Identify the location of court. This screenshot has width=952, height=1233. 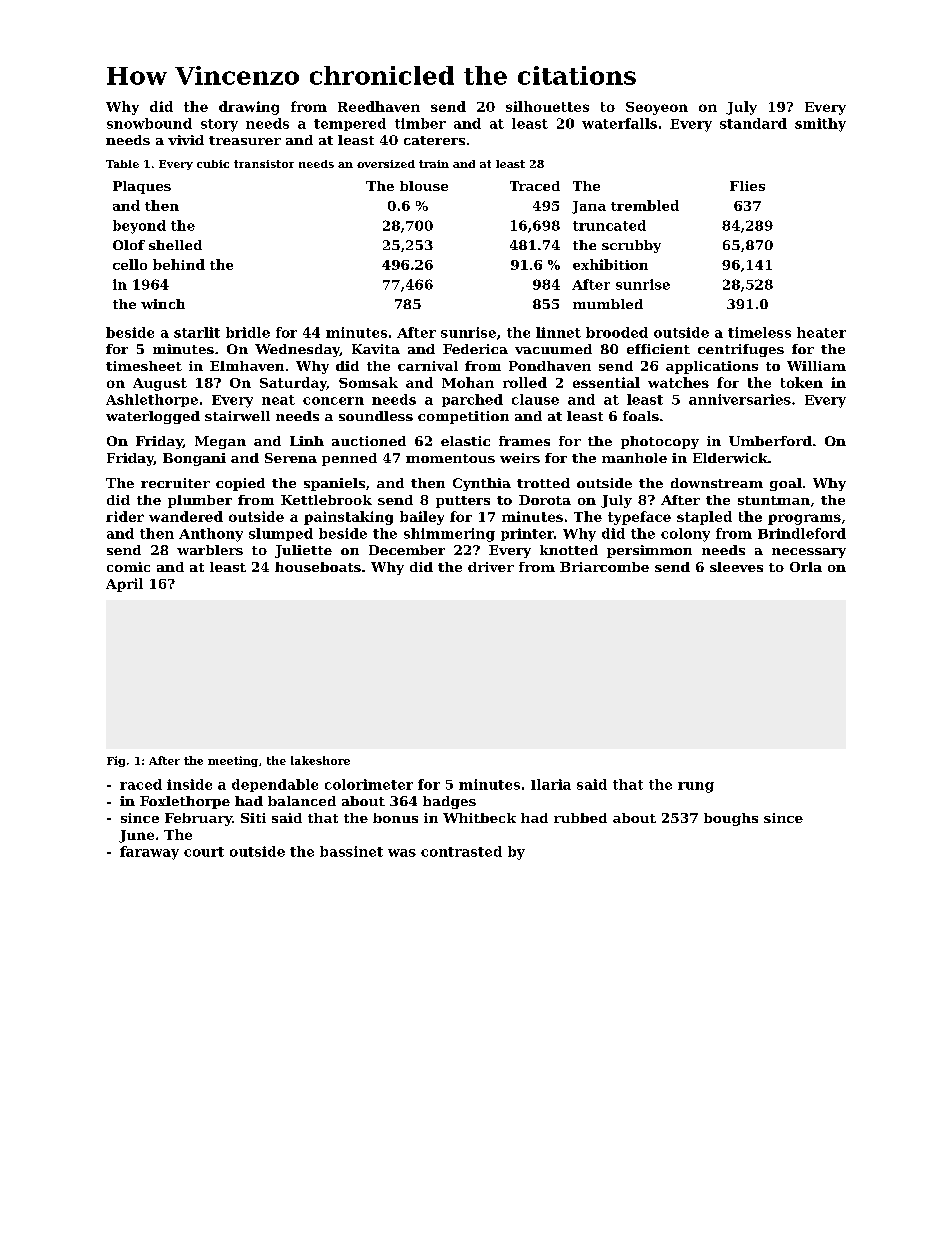
(204, 852).
